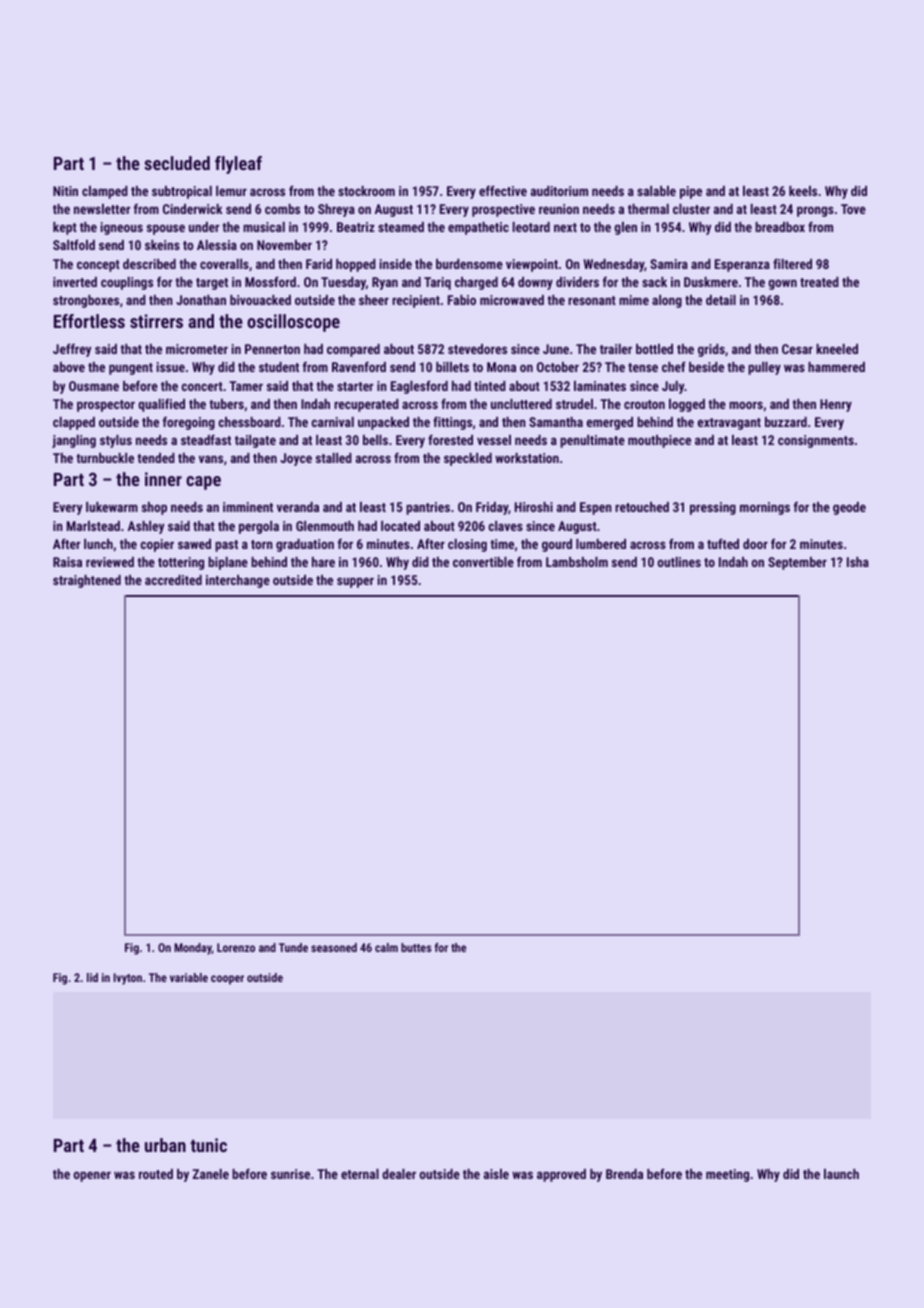 The image size is (924, 1308). Describe the element at coordinates (227, 980) in the page. I see `cooper` at that location.
